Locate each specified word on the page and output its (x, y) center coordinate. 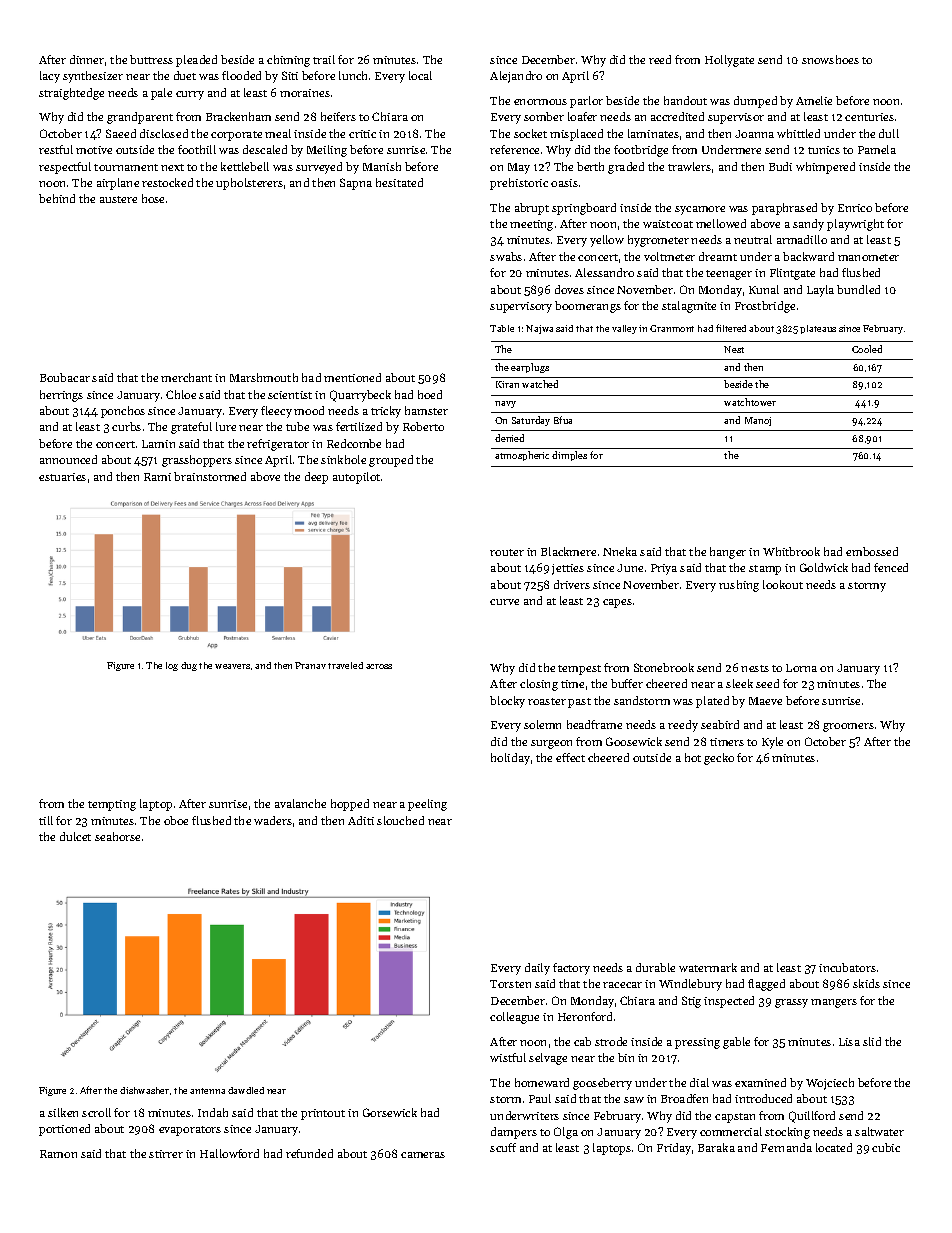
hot (693, 757)
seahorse (117, 836)
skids (866, 983)
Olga (566, 1133)
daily (537, 969)
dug (189, 666)
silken (63, 1112)
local (420, 75)
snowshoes (830, 59)
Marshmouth (264, 377)
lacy (50, 77)
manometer (868, 257)
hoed (430, 394)
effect (570, 757)
